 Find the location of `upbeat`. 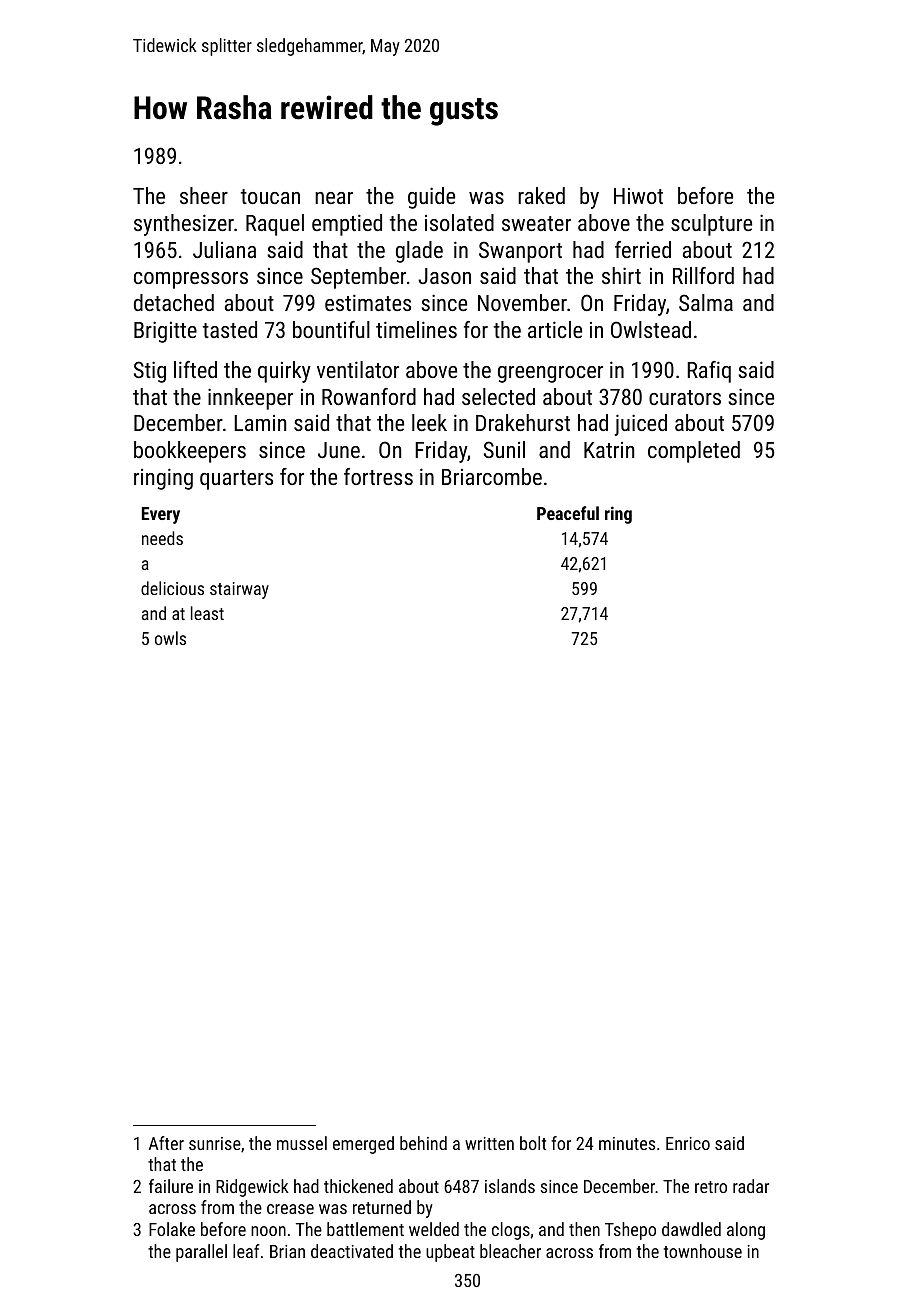

upbeat is located at coordinates (450, 1253).
